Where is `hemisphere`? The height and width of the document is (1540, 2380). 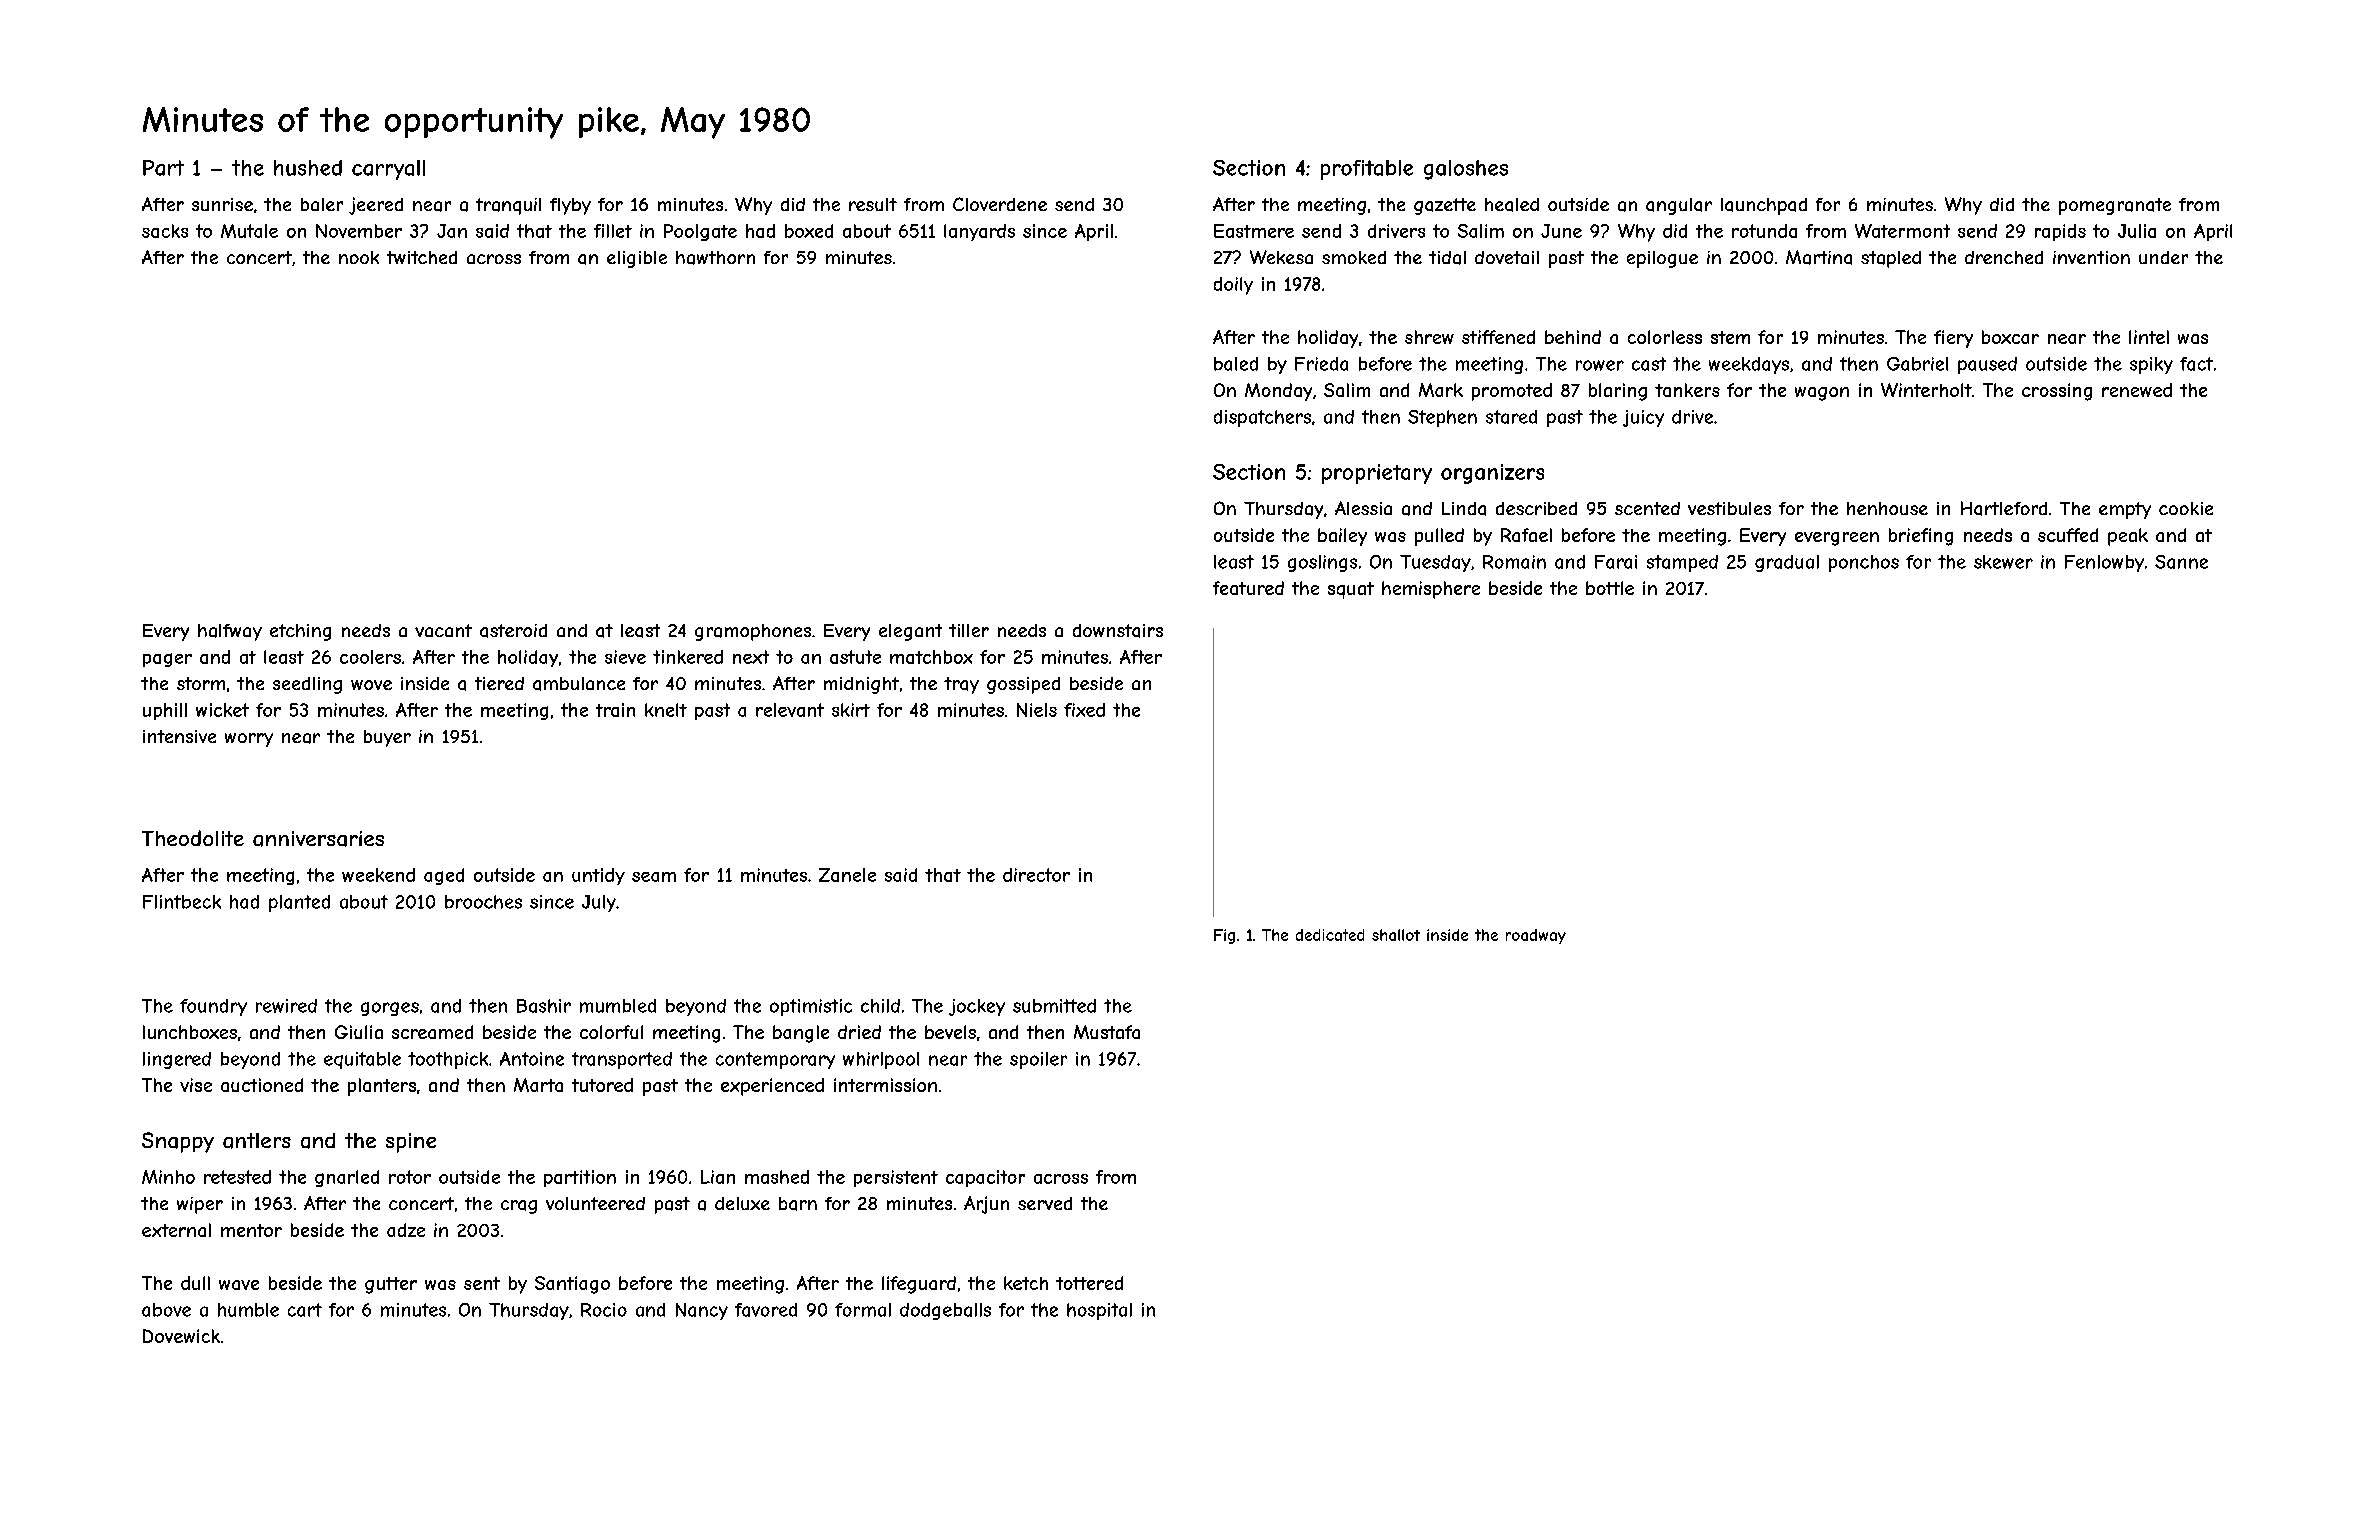 hemisphere is located at coordinates (1431, 590).
